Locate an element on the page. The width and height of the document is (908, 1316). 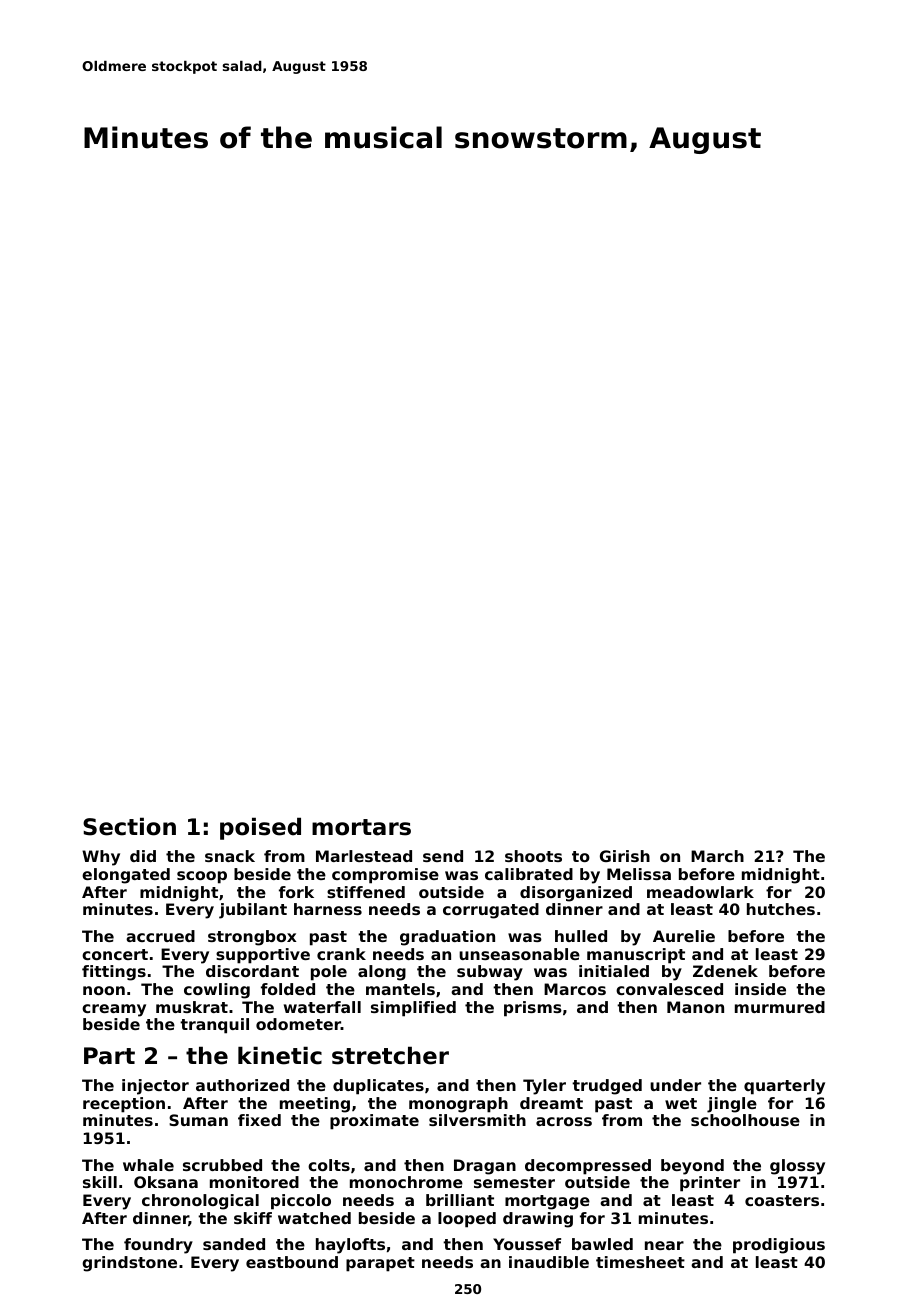
Zdenek is located at coordinates (725, 971).
